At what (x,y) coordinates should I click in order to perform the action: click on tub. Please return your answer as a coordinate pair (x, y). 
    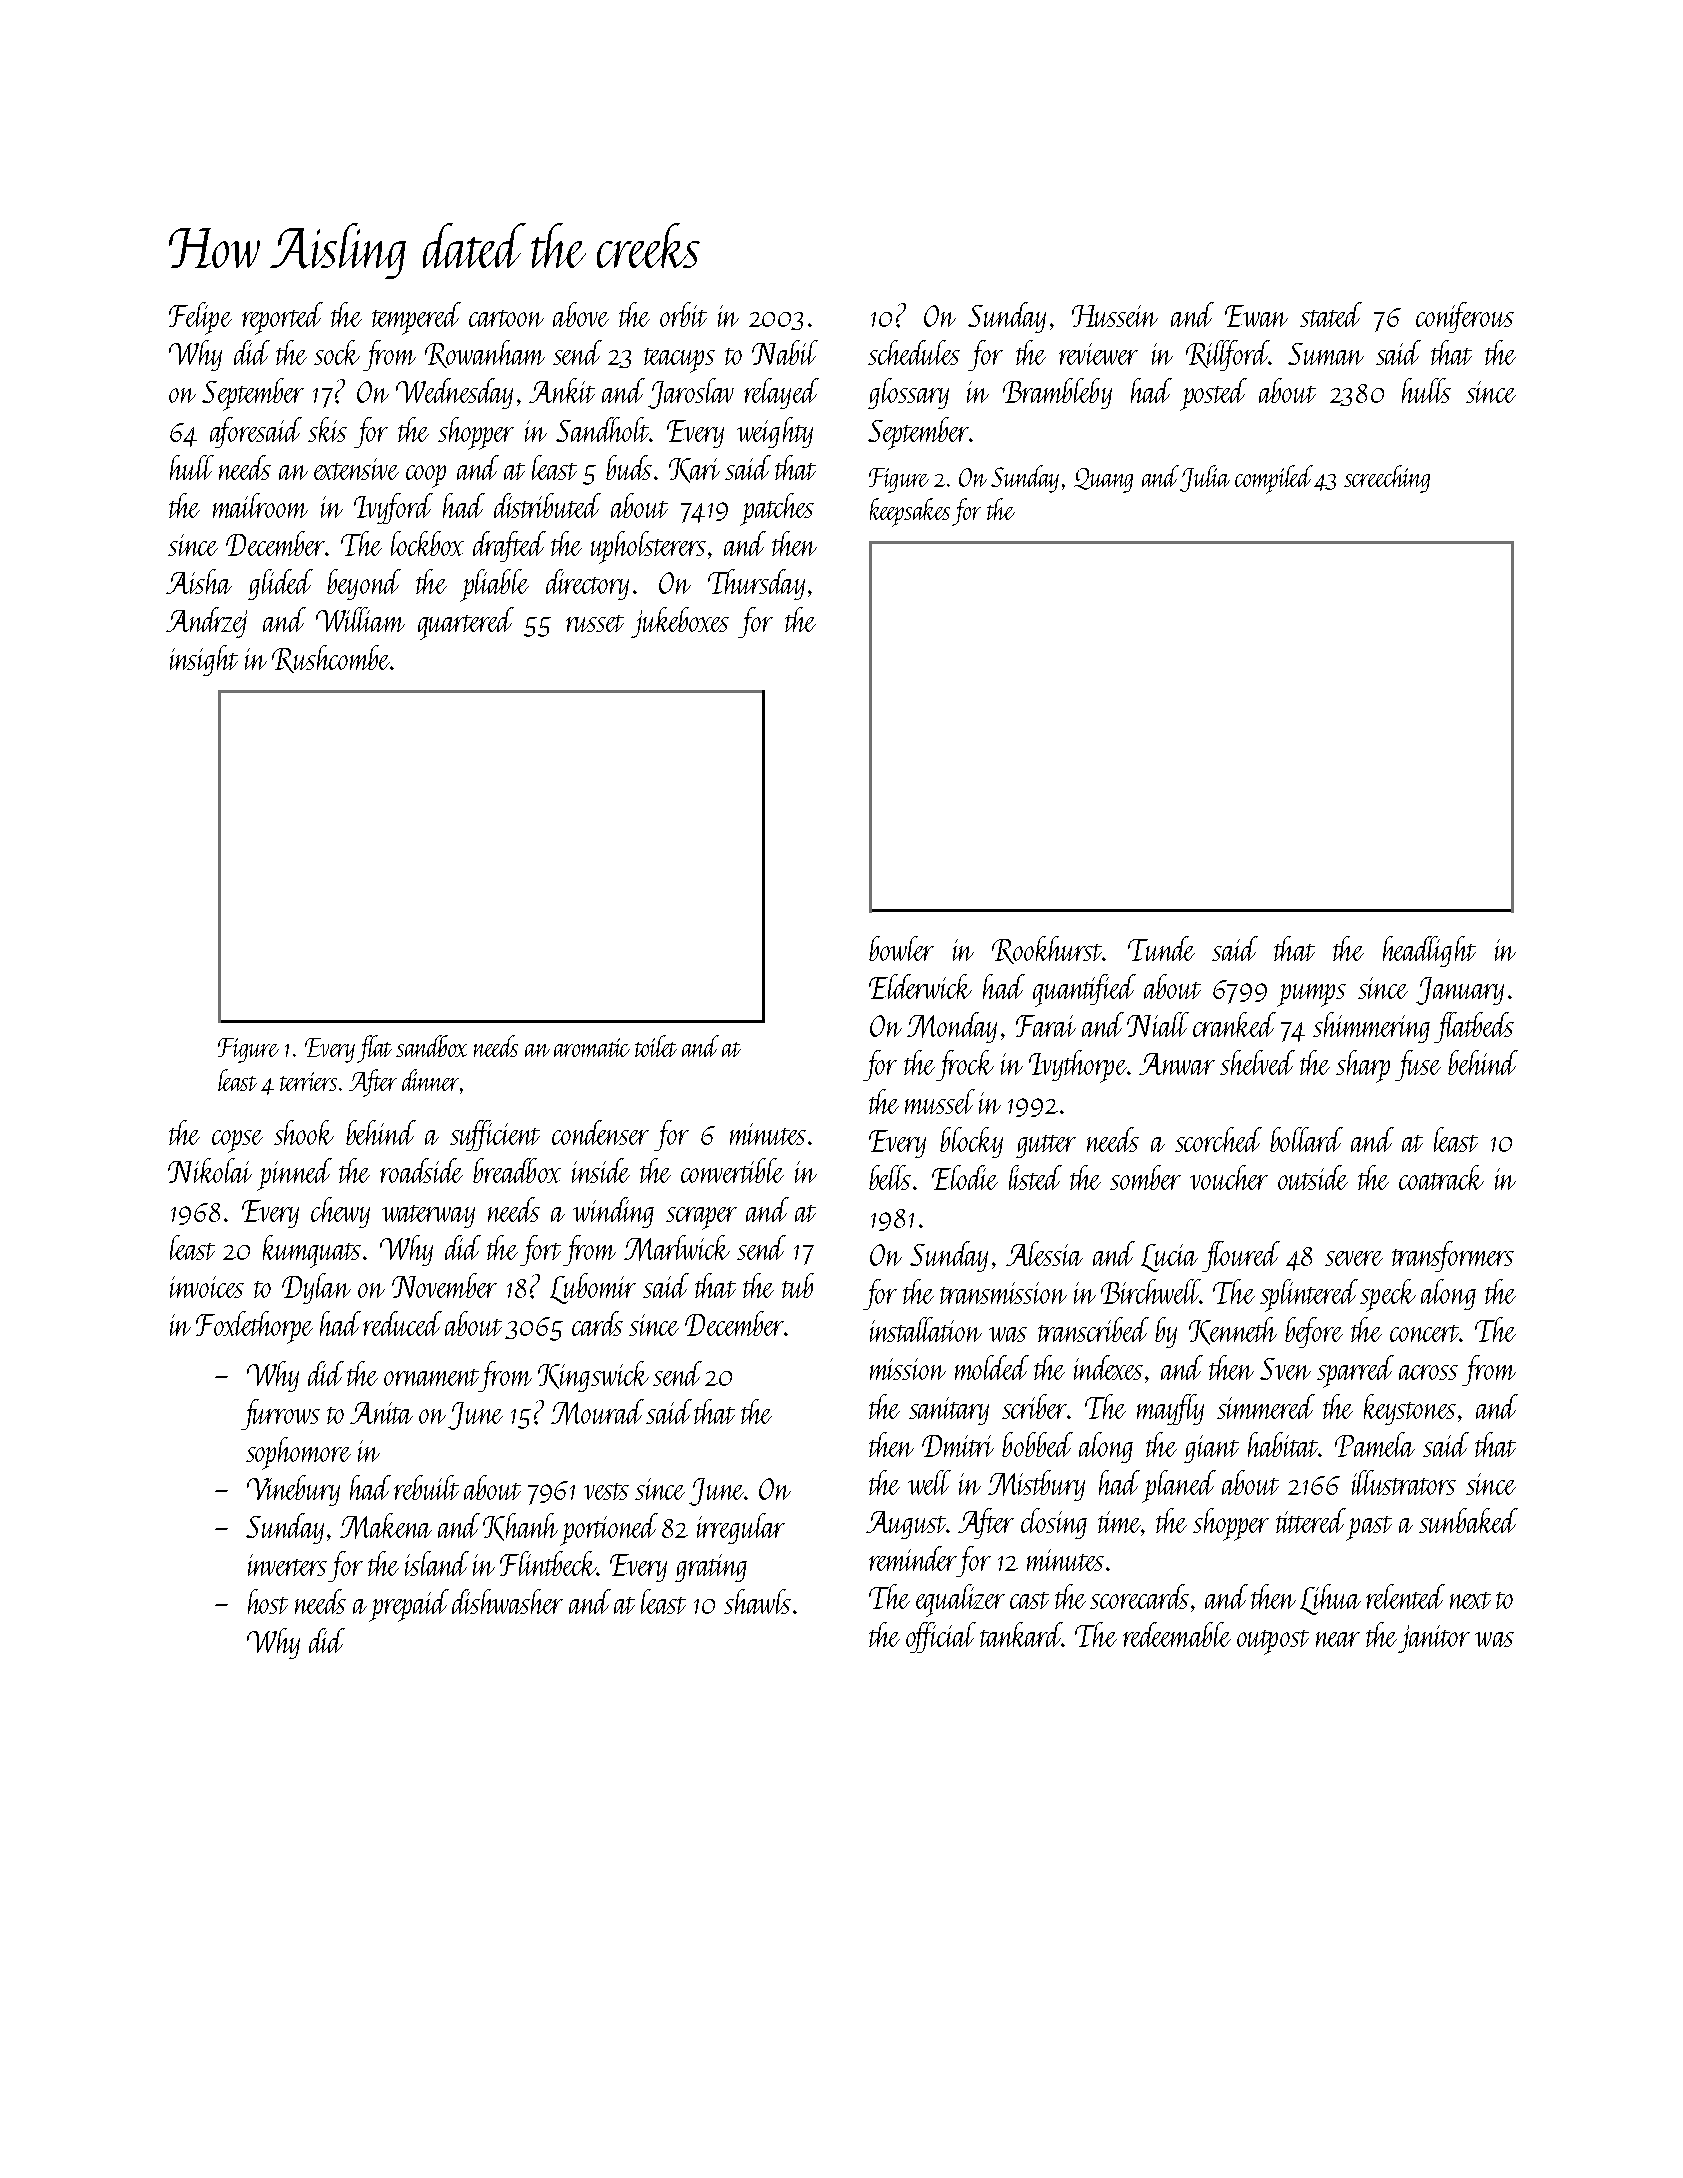
    Looking at the image, I should click on (798, 1285).
